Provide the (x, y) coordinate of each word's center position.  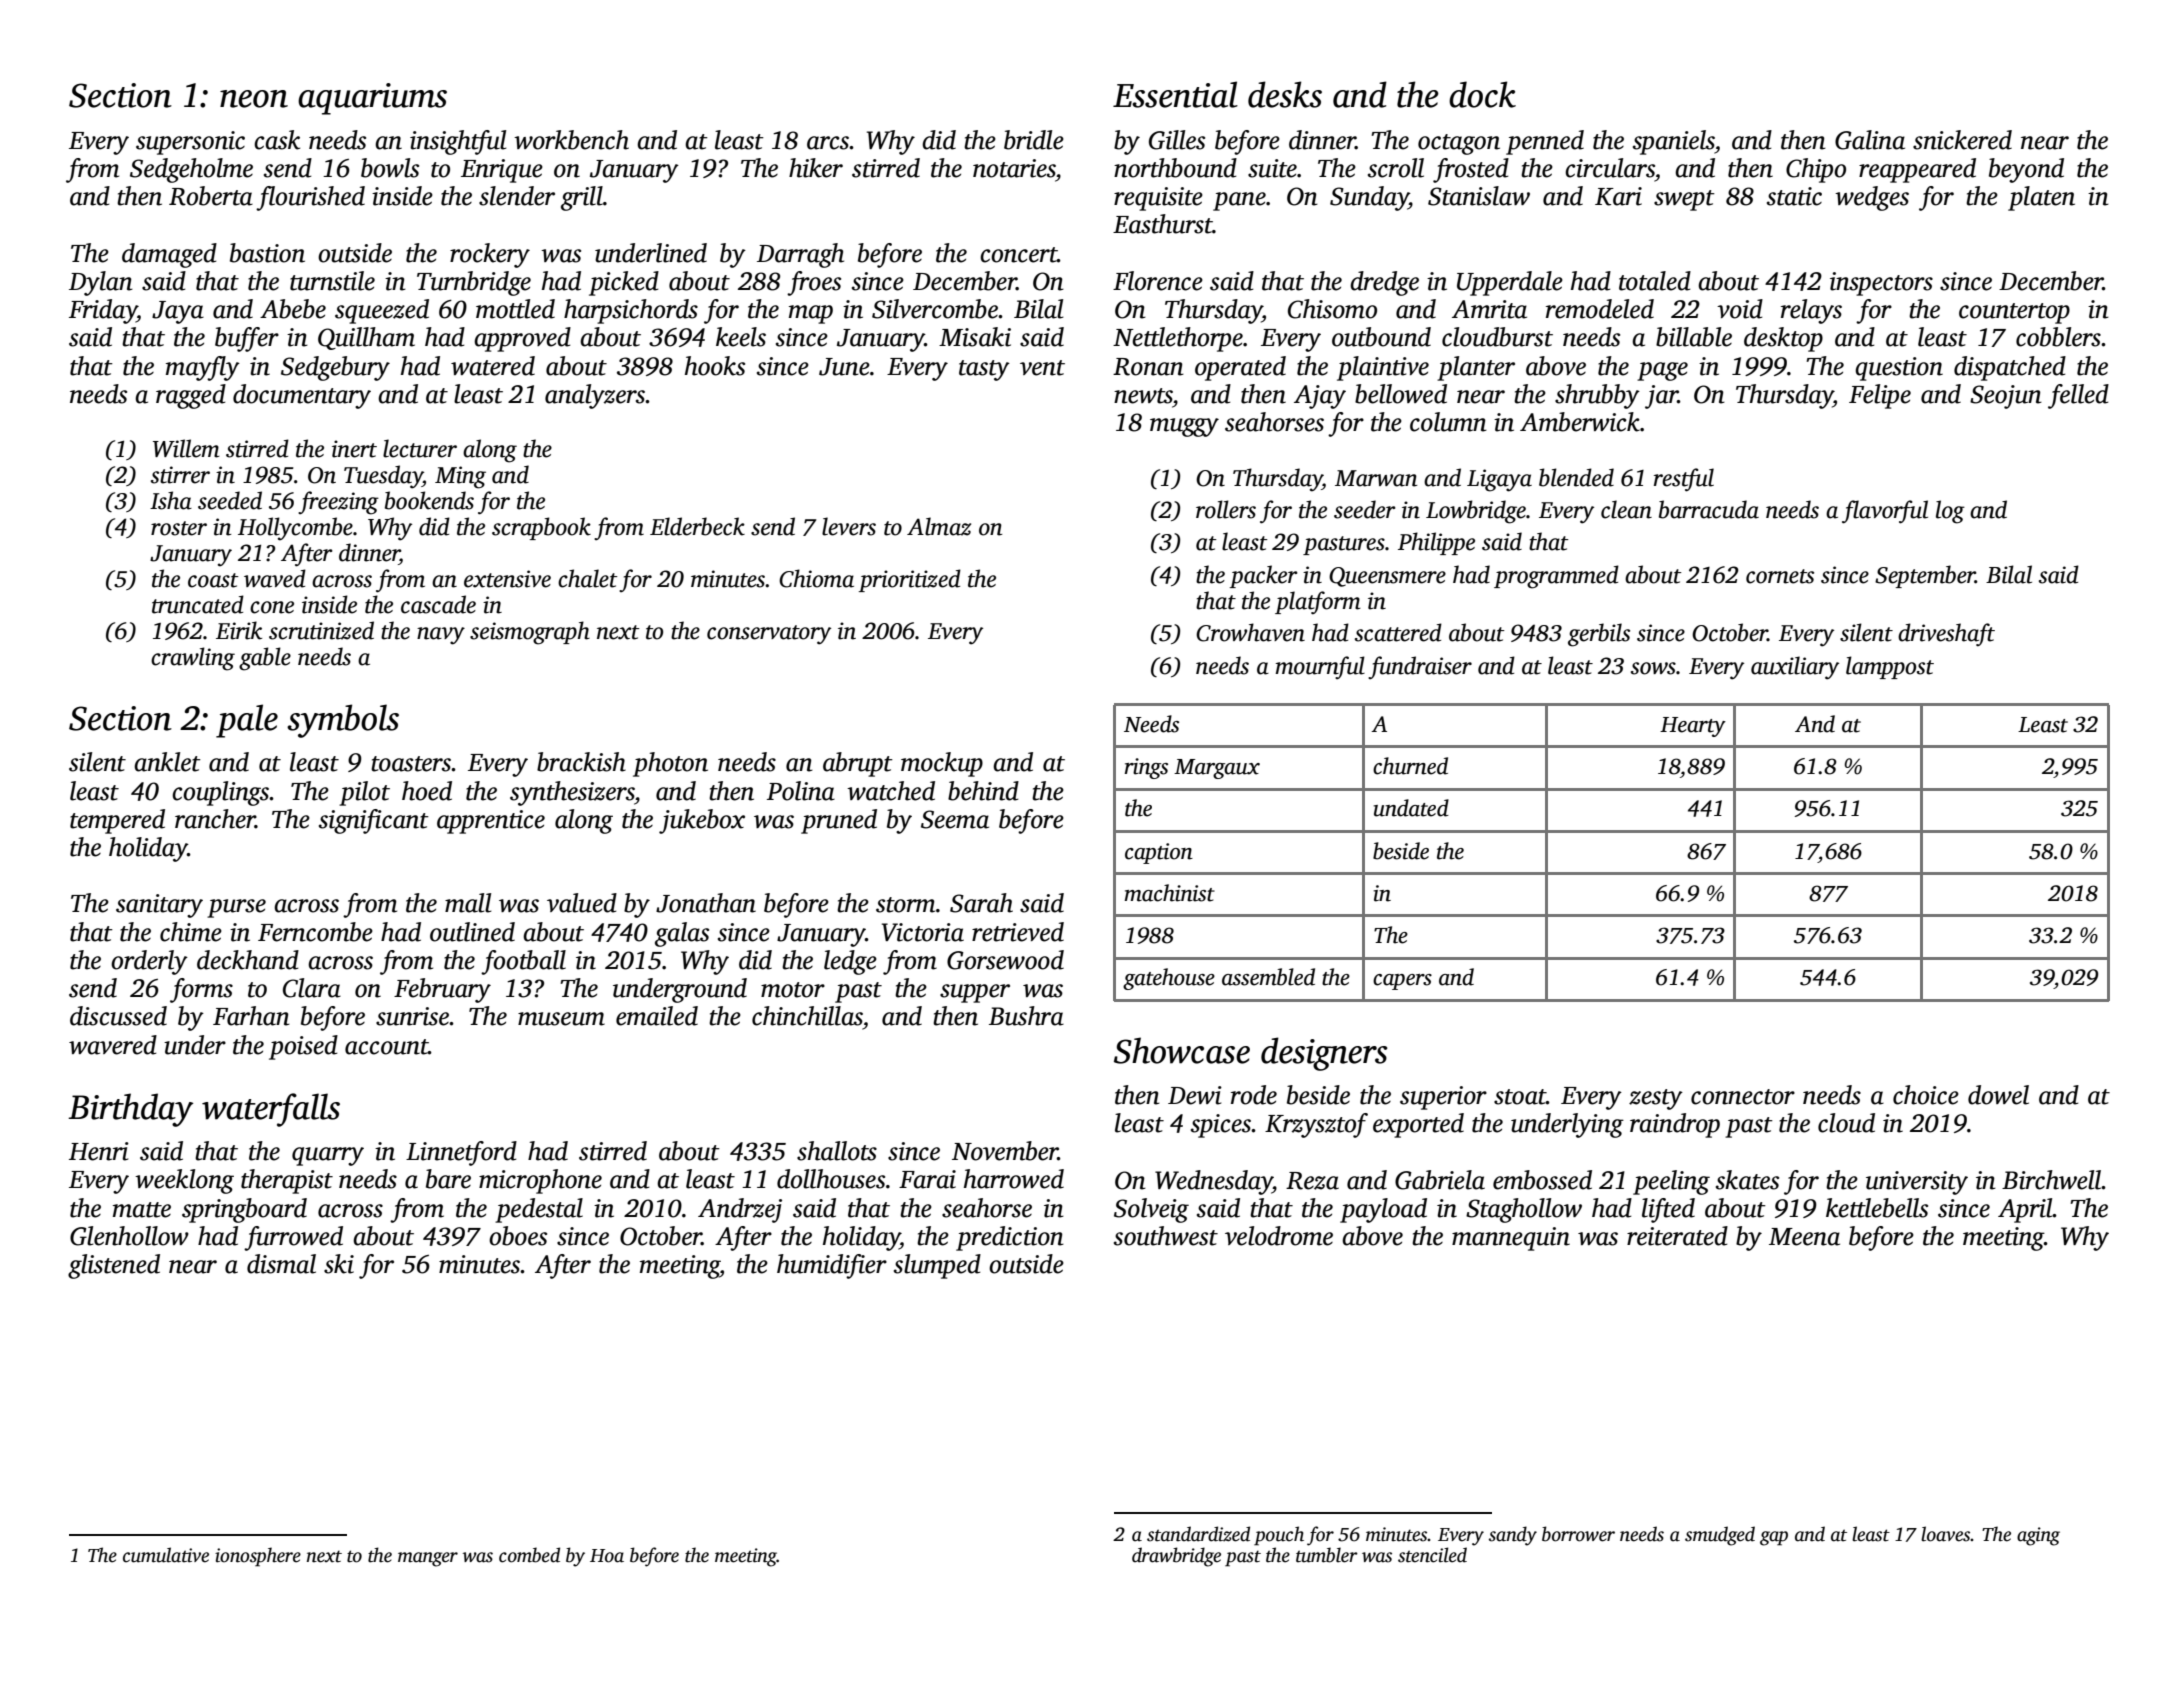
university (1917, 1183)
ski (339, 1264)
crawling (193, 659)
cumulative (166, 1555)
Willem (186, 448)
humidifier (832, 1266)
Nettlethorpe (1178, 339)
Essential (1175, 94)
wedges (1872, 198)
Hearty (1693, 727)
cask (277, 140)
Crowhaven (1250, 632)
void (1740, 309)
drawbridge (1176, 1557)
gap (1774, 1538)
